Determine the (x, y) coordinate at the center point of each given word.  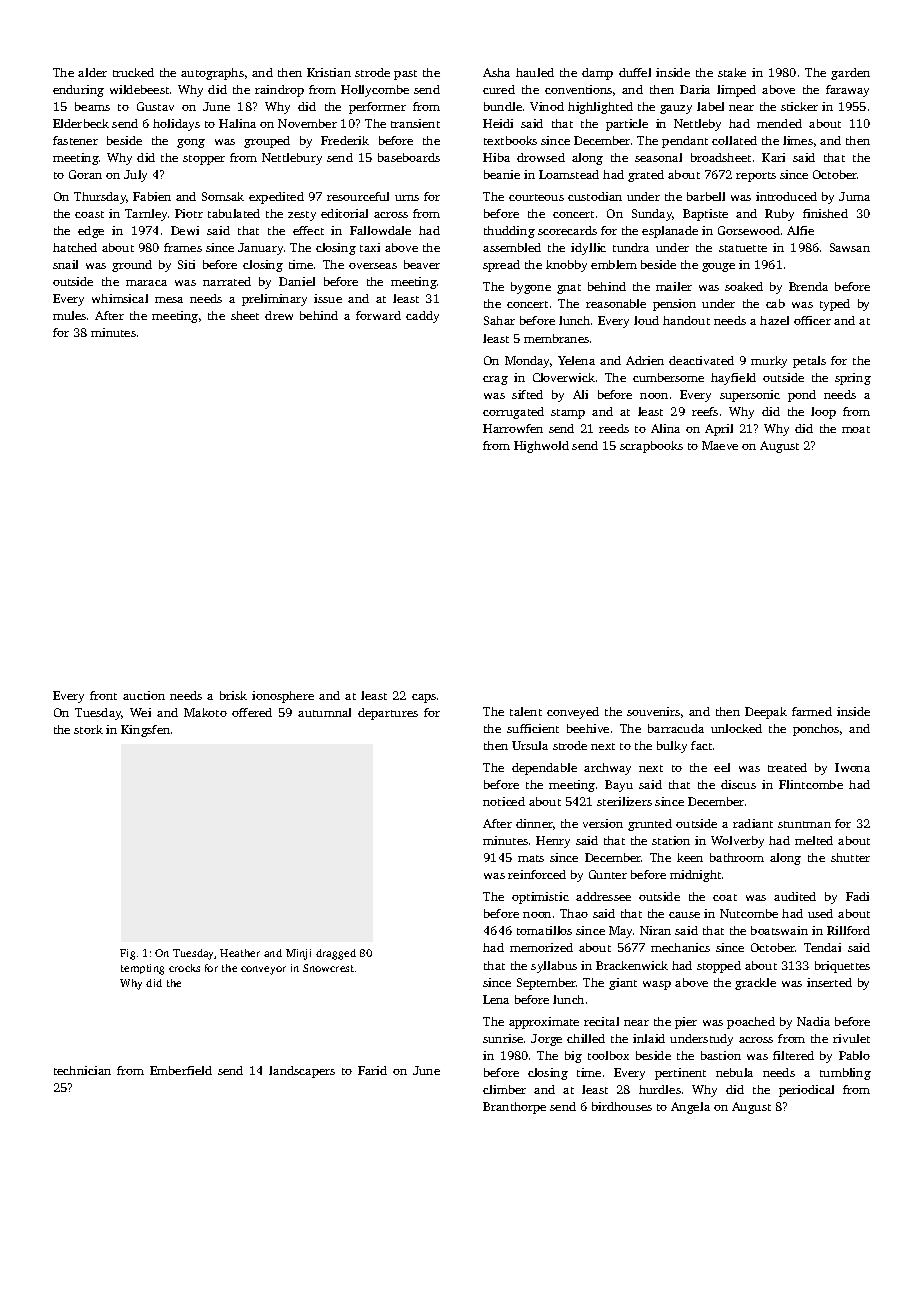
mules (69, 315)
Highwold (541, 447)
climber (504, 1089)
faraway (847, 91)
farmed (812, 711)
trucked (133, 72)
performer (377, 108)
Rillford (848, 930)
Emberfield (181, 1070)
